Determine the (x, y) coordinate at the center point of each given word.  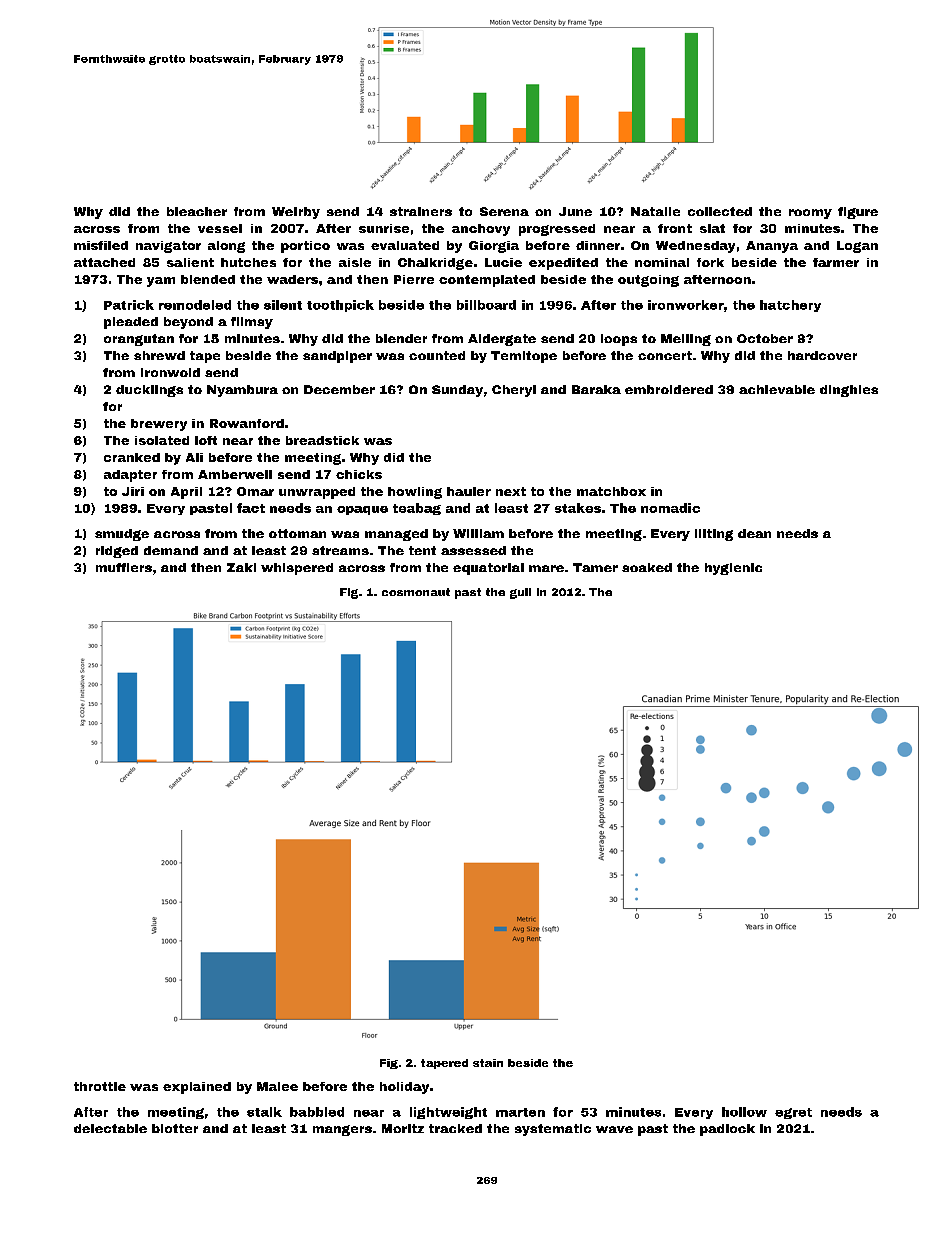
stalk (264, 1112)
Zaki (241, 567)
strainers (421, 211)
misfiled (101, 245)
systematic (553, 1130)
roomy (810, 214)
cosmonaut (416, 592)
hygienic (733, 569)
